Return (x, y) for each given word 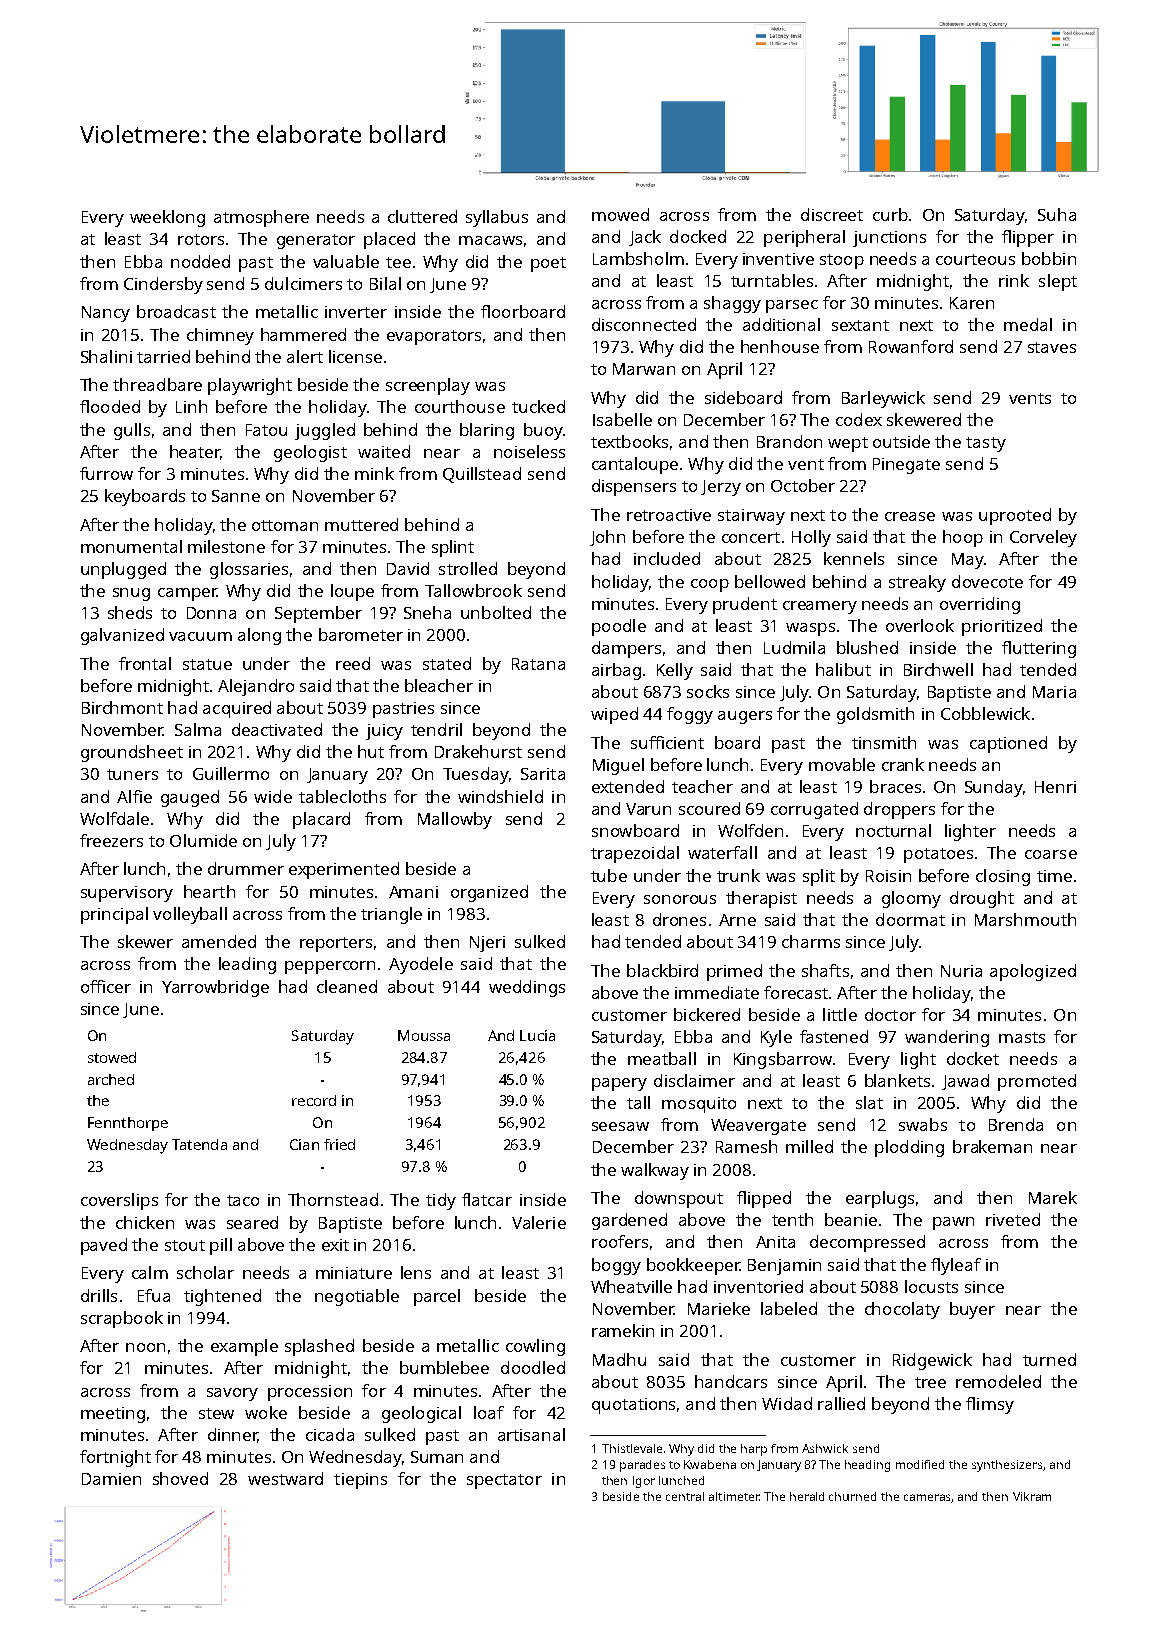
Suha (1057, 214)
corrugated (814, 810)
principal (114, 915)
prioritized (1002, 627)
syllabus (497, 218)
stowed (112, 1057)
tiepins (360, 1481)
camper (187, 594)
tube (609, 875)
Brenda (1016, 1124)
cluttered (422, 216)
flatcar (487, 1199)
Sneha (427, 612)
